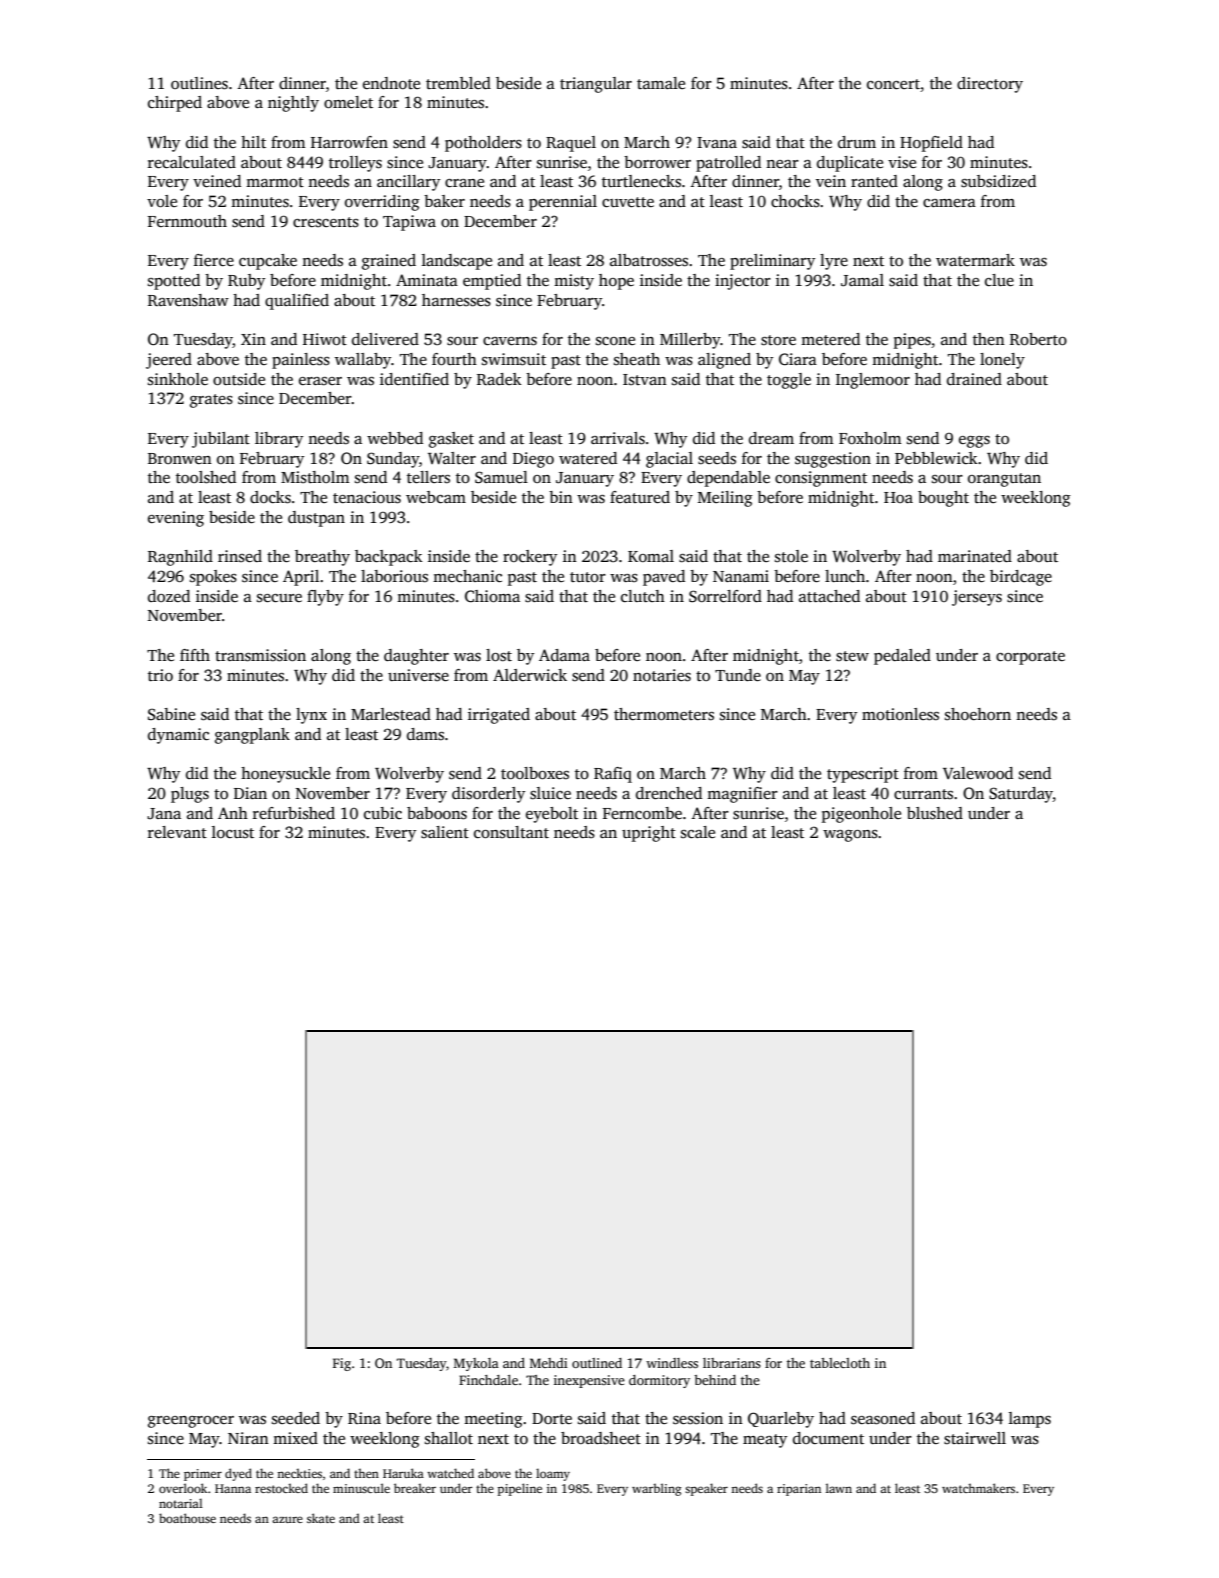 This screenshot has width=1219, height=1578. Describe the element at coordinates (640, 497) in the screenshot. I see `featured` at that location.
